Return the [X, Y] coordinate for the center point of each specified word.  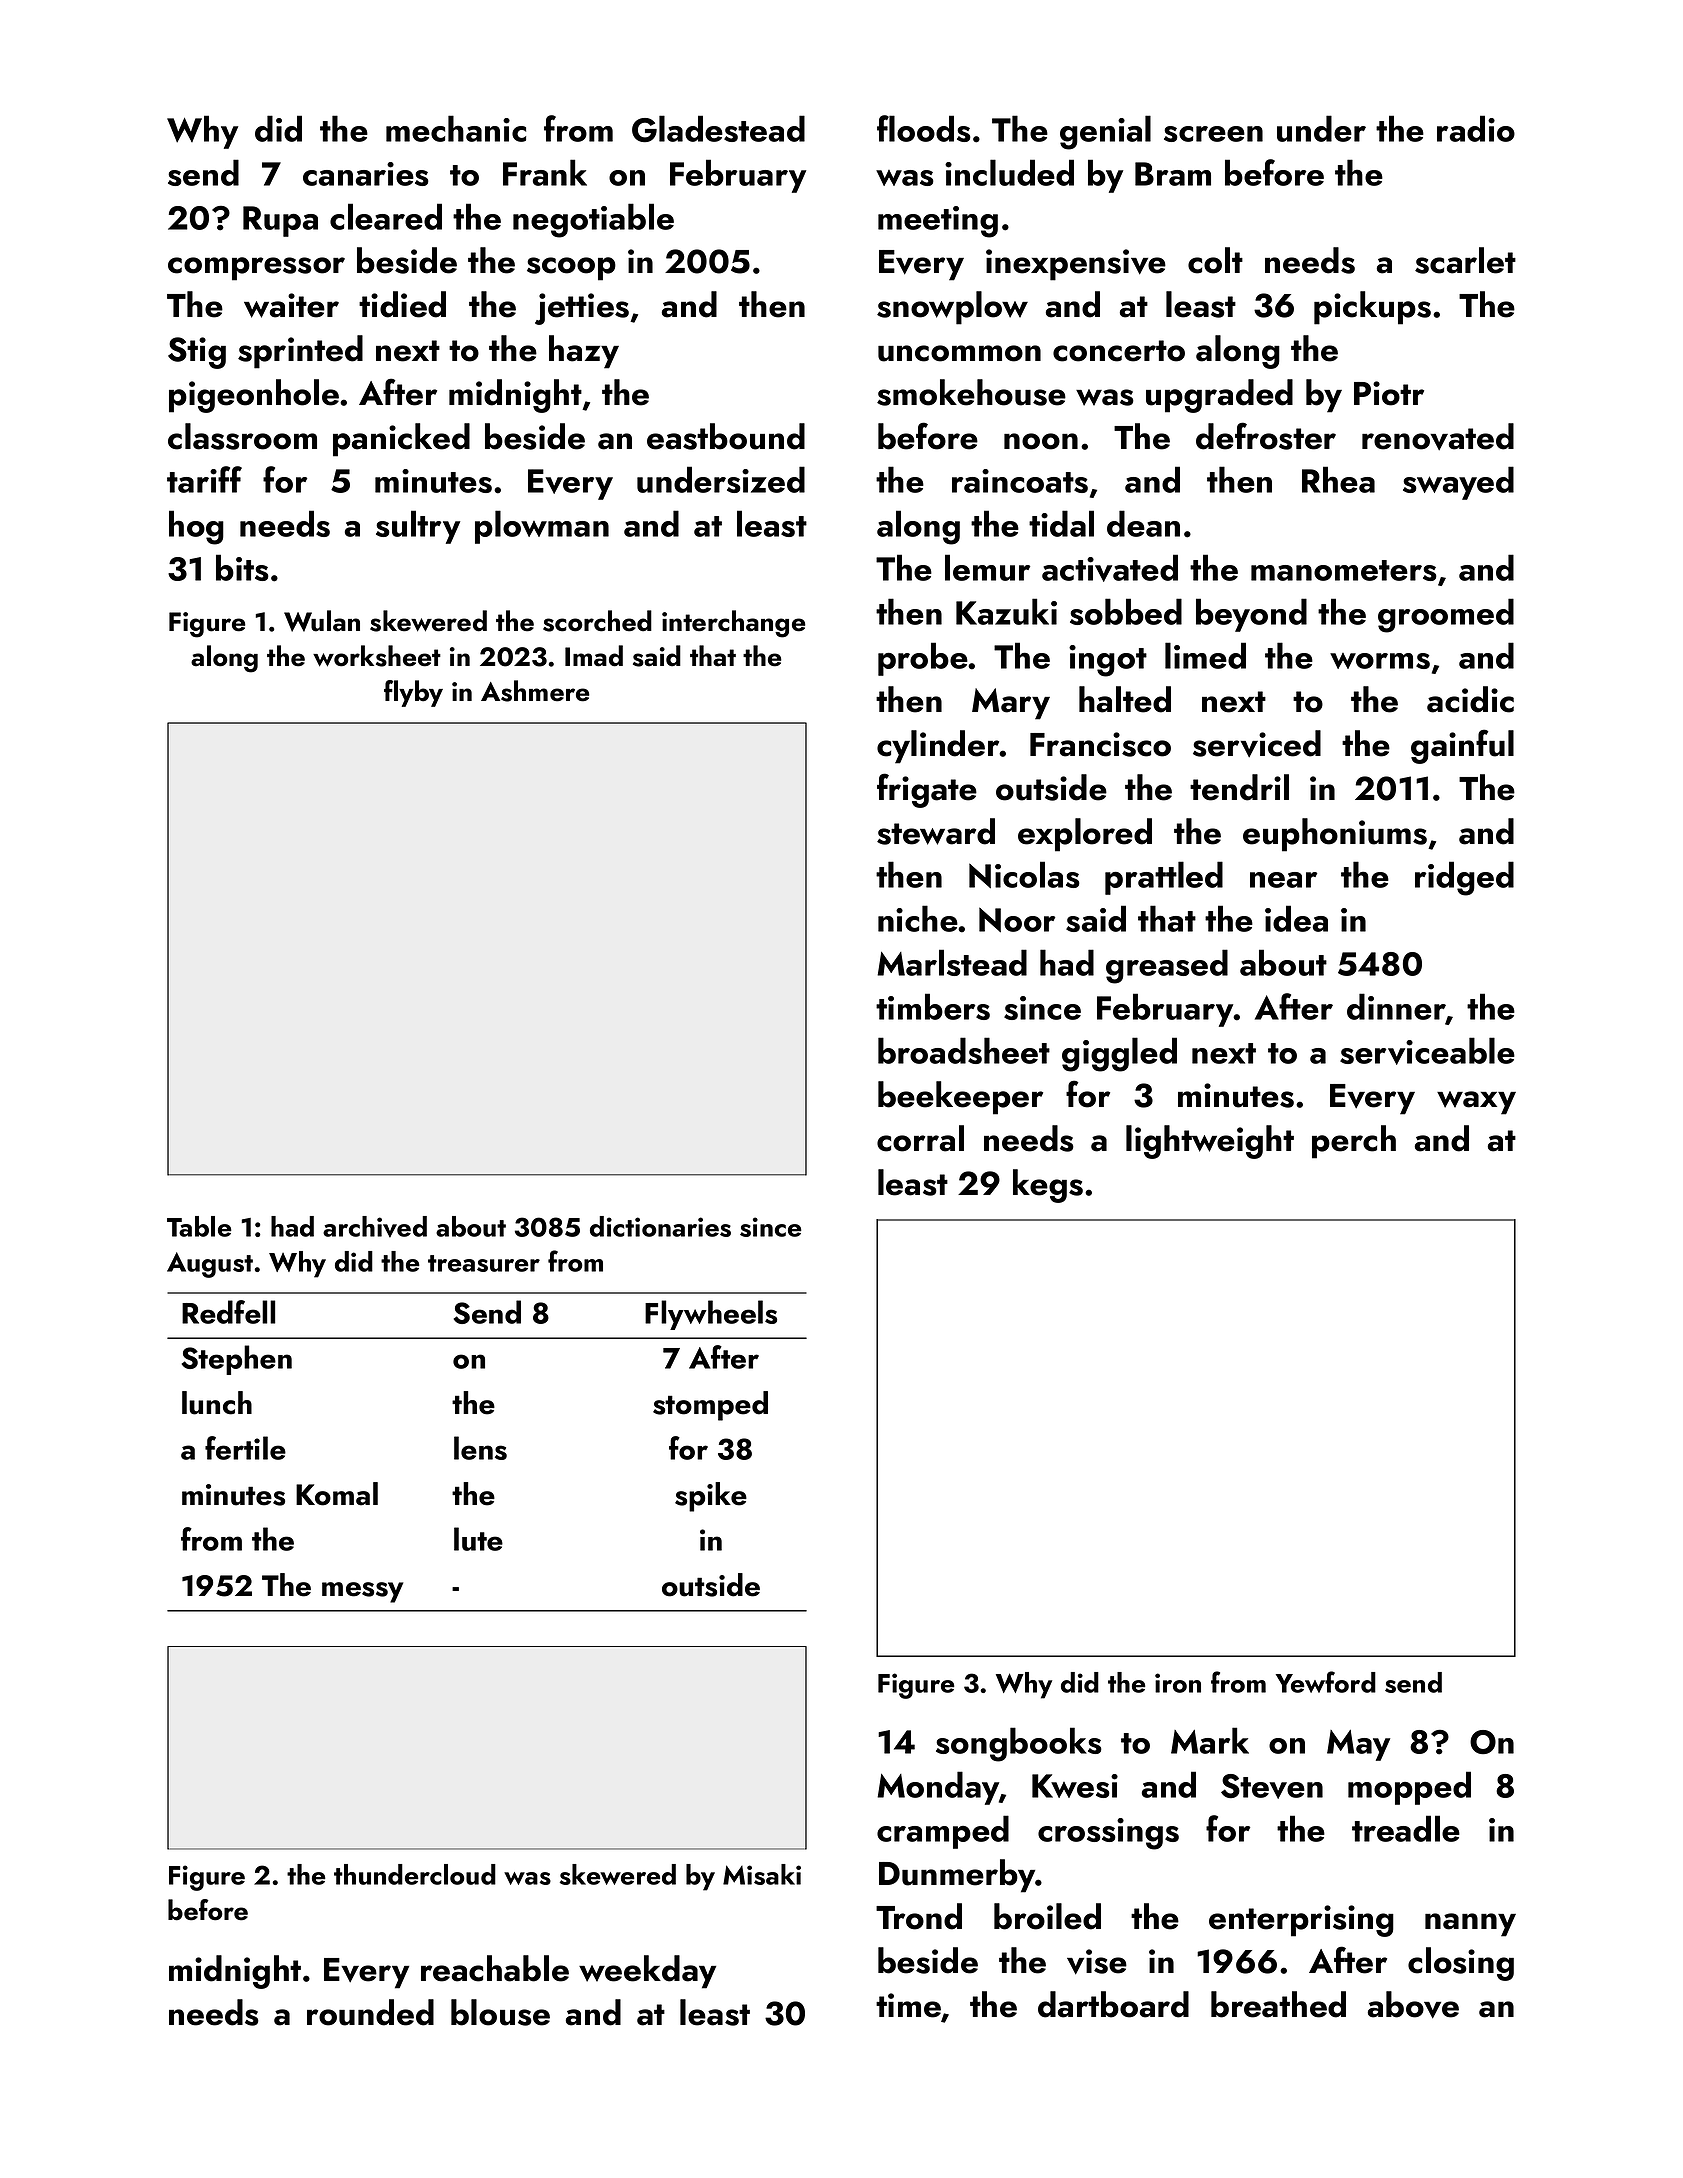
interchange [734, 624]
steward [936, 831]
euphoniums [1335, 835]
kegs [1048, 1186]
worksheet [377, 656]
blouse [500, 2012]
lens [480, 1448]
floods [924, 128]
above [1413, 2005]
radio [1476, 128]
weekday [647, 1972]
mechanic [456, 128]
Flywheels [711, 1315]
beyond [1251, 615]
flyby [413, 693]
